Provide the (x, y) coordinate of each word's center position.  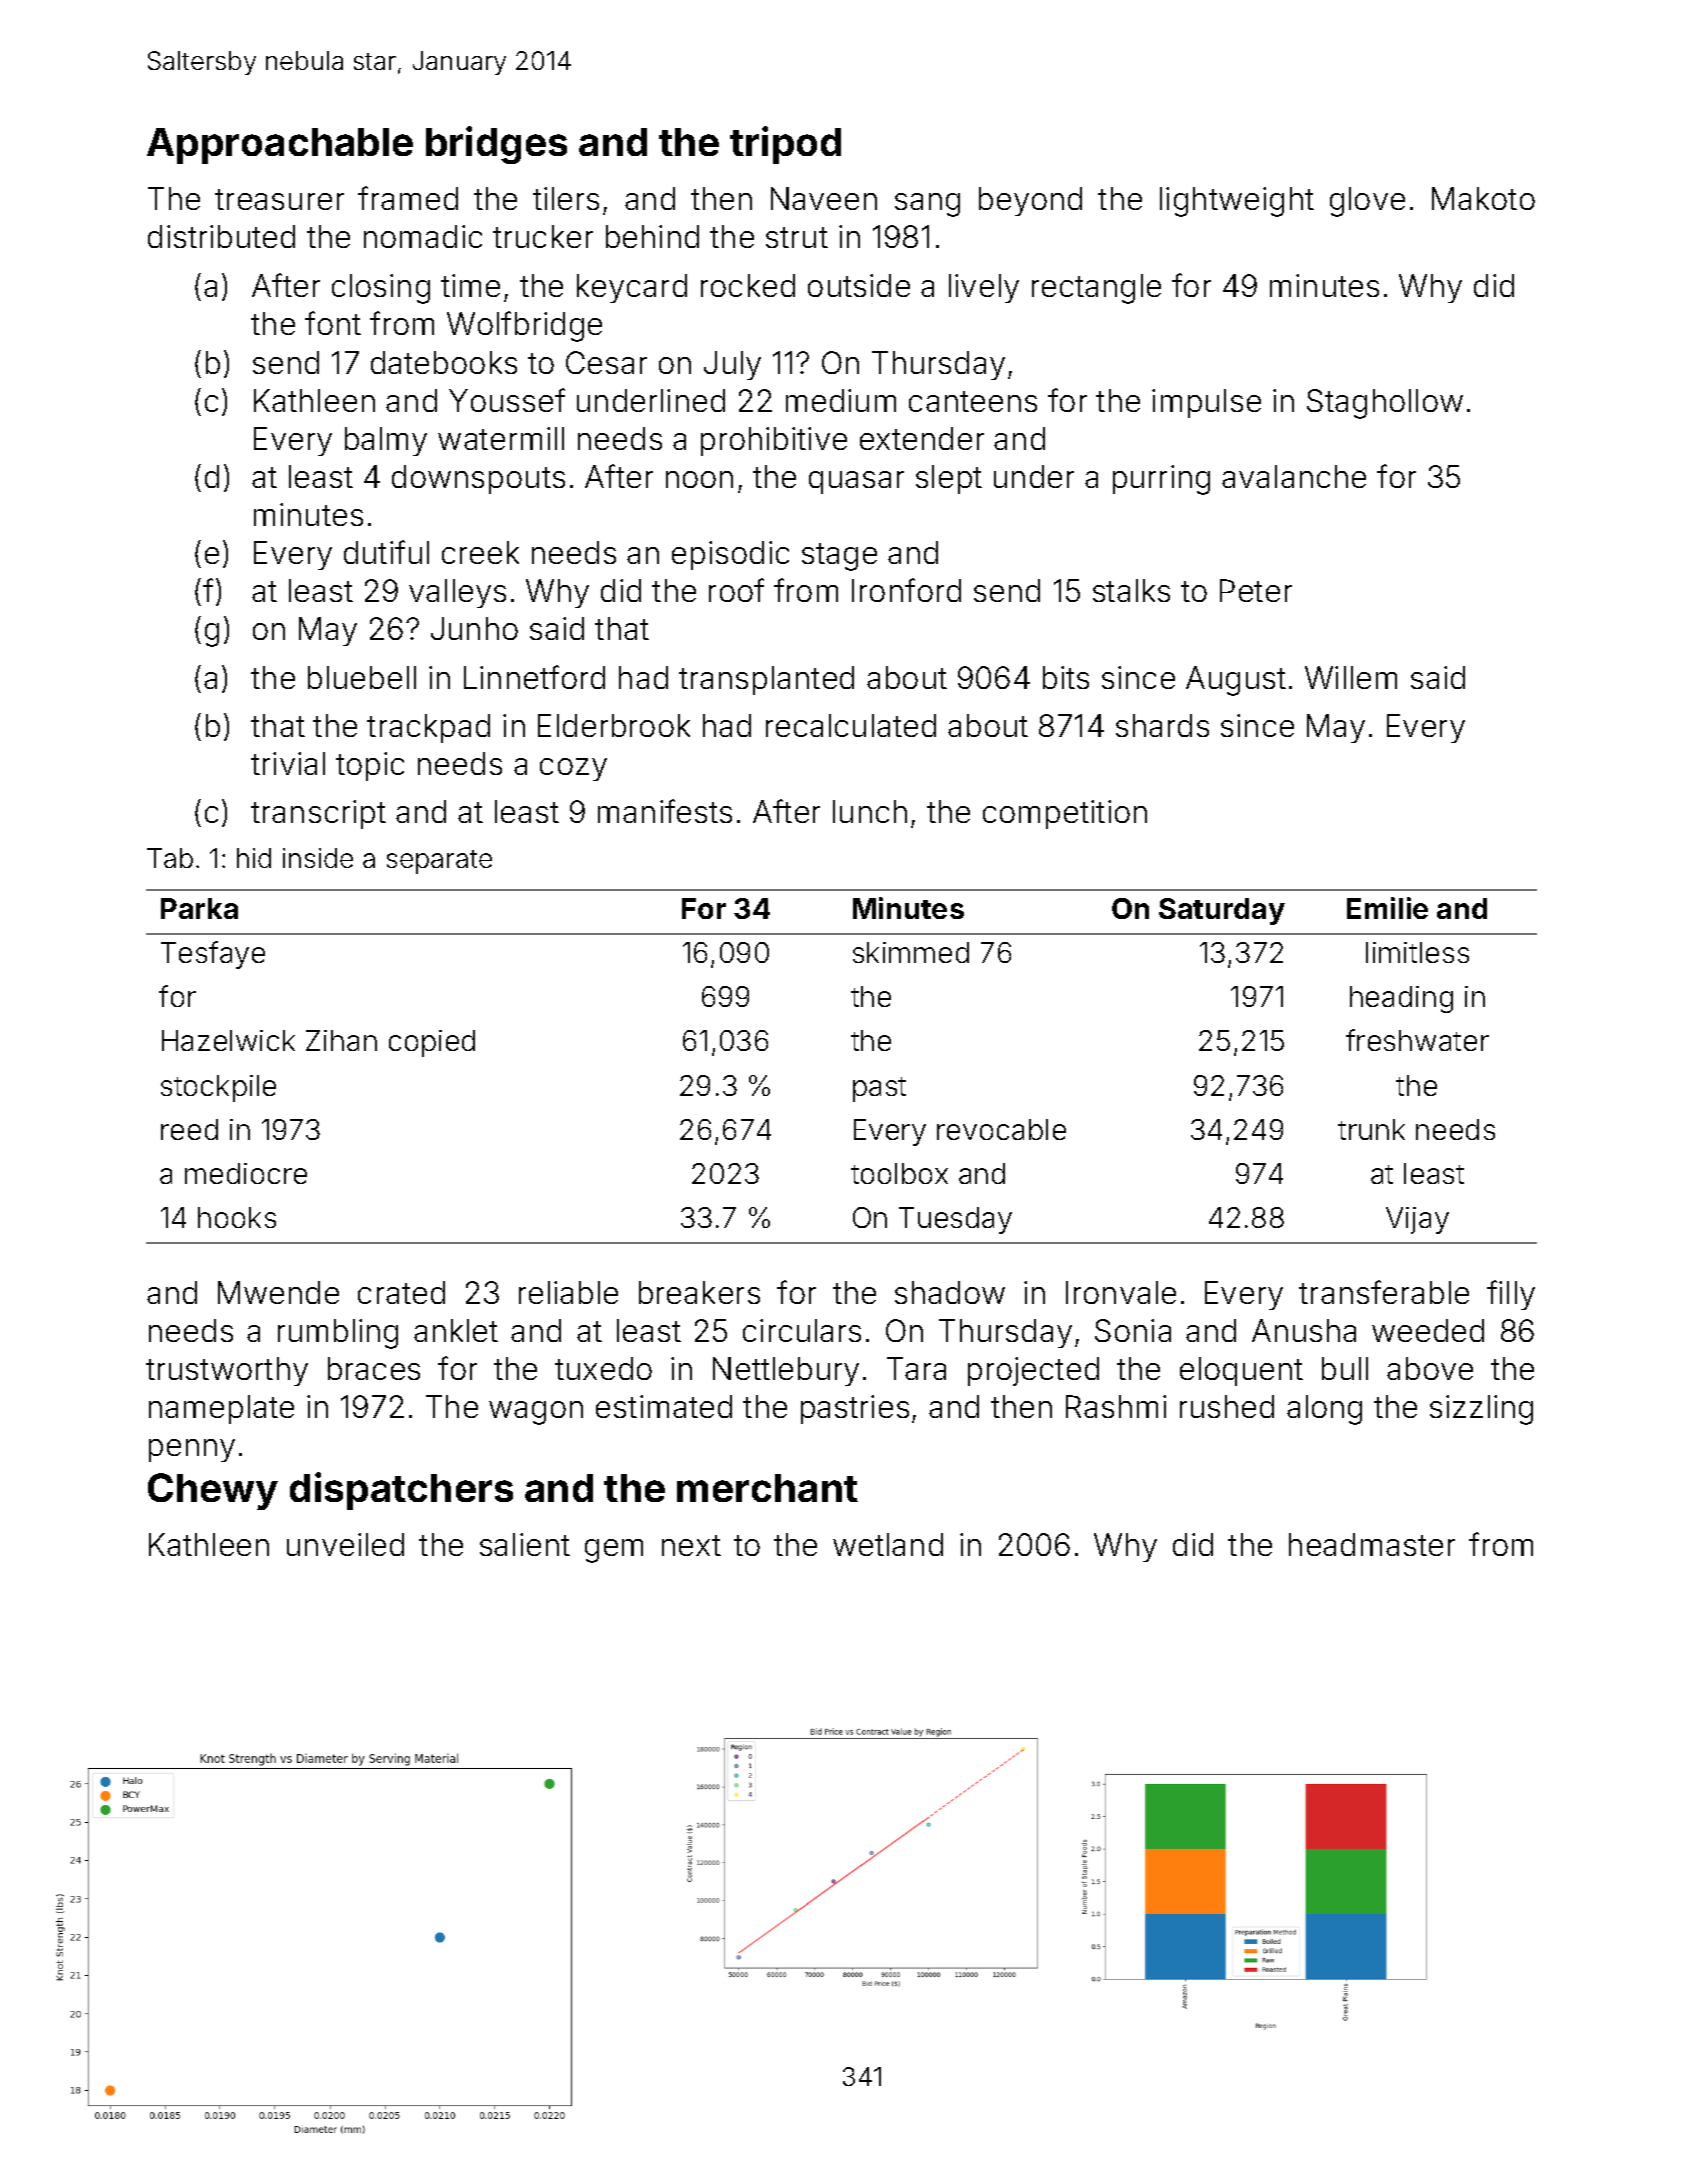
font (333, 323)
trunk (1371, 1129)
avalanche (1294, 476)
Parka (199, 908)
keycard (632, 288)
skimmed (911, 952)
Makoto (1483, 198)
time (470, 285)
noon (699, 479)
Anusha (1304, 1330)
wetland (888, 1544)
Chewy (213, 1491)
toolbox (899, 1173)
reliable (568, 1292)
